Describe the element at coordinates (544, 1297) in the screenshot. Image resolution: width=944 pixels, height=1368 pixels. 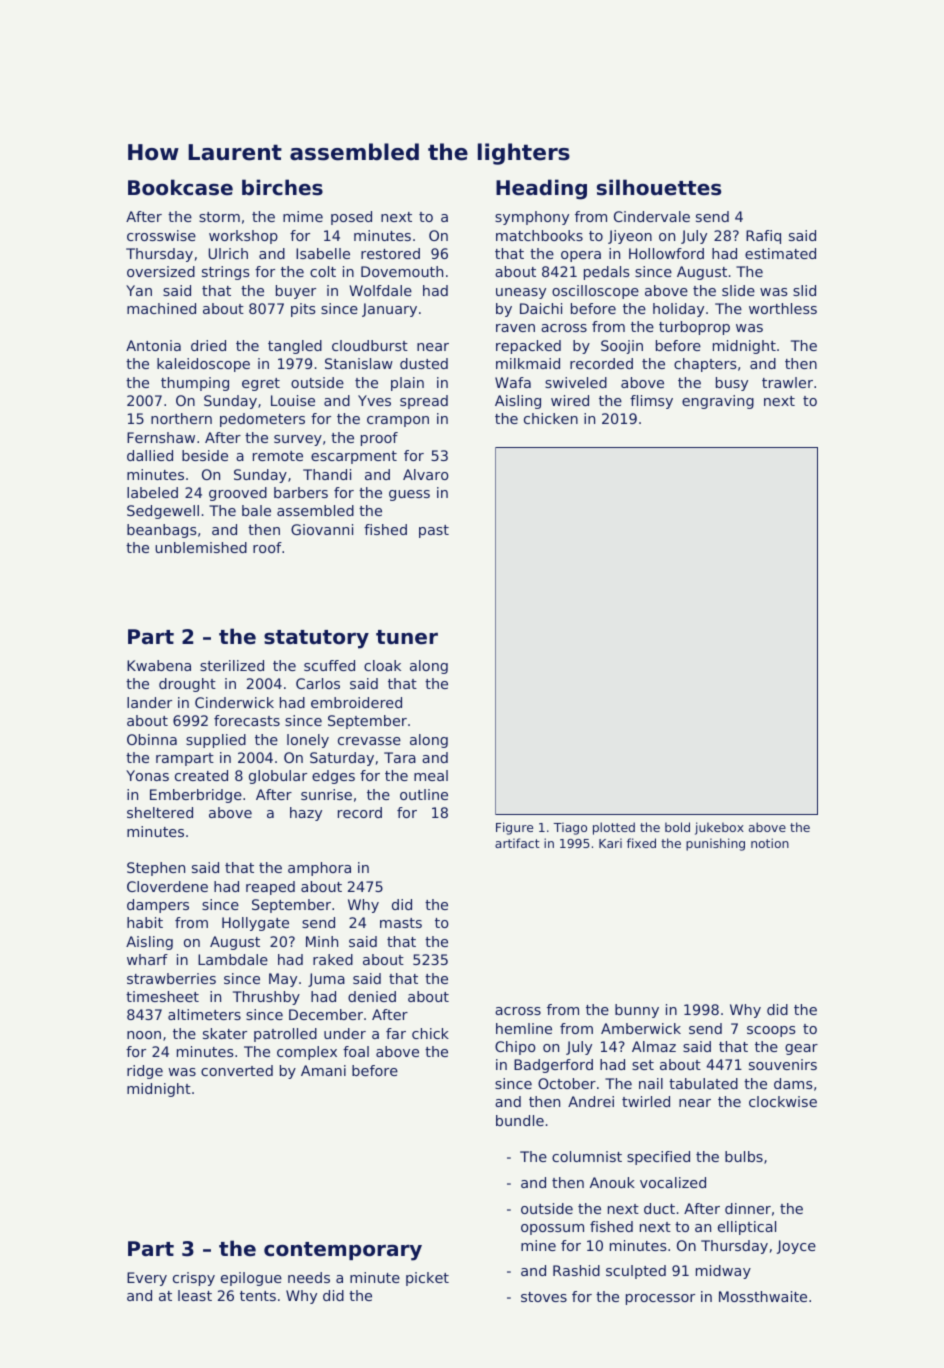
I see `stoves` at that location.
